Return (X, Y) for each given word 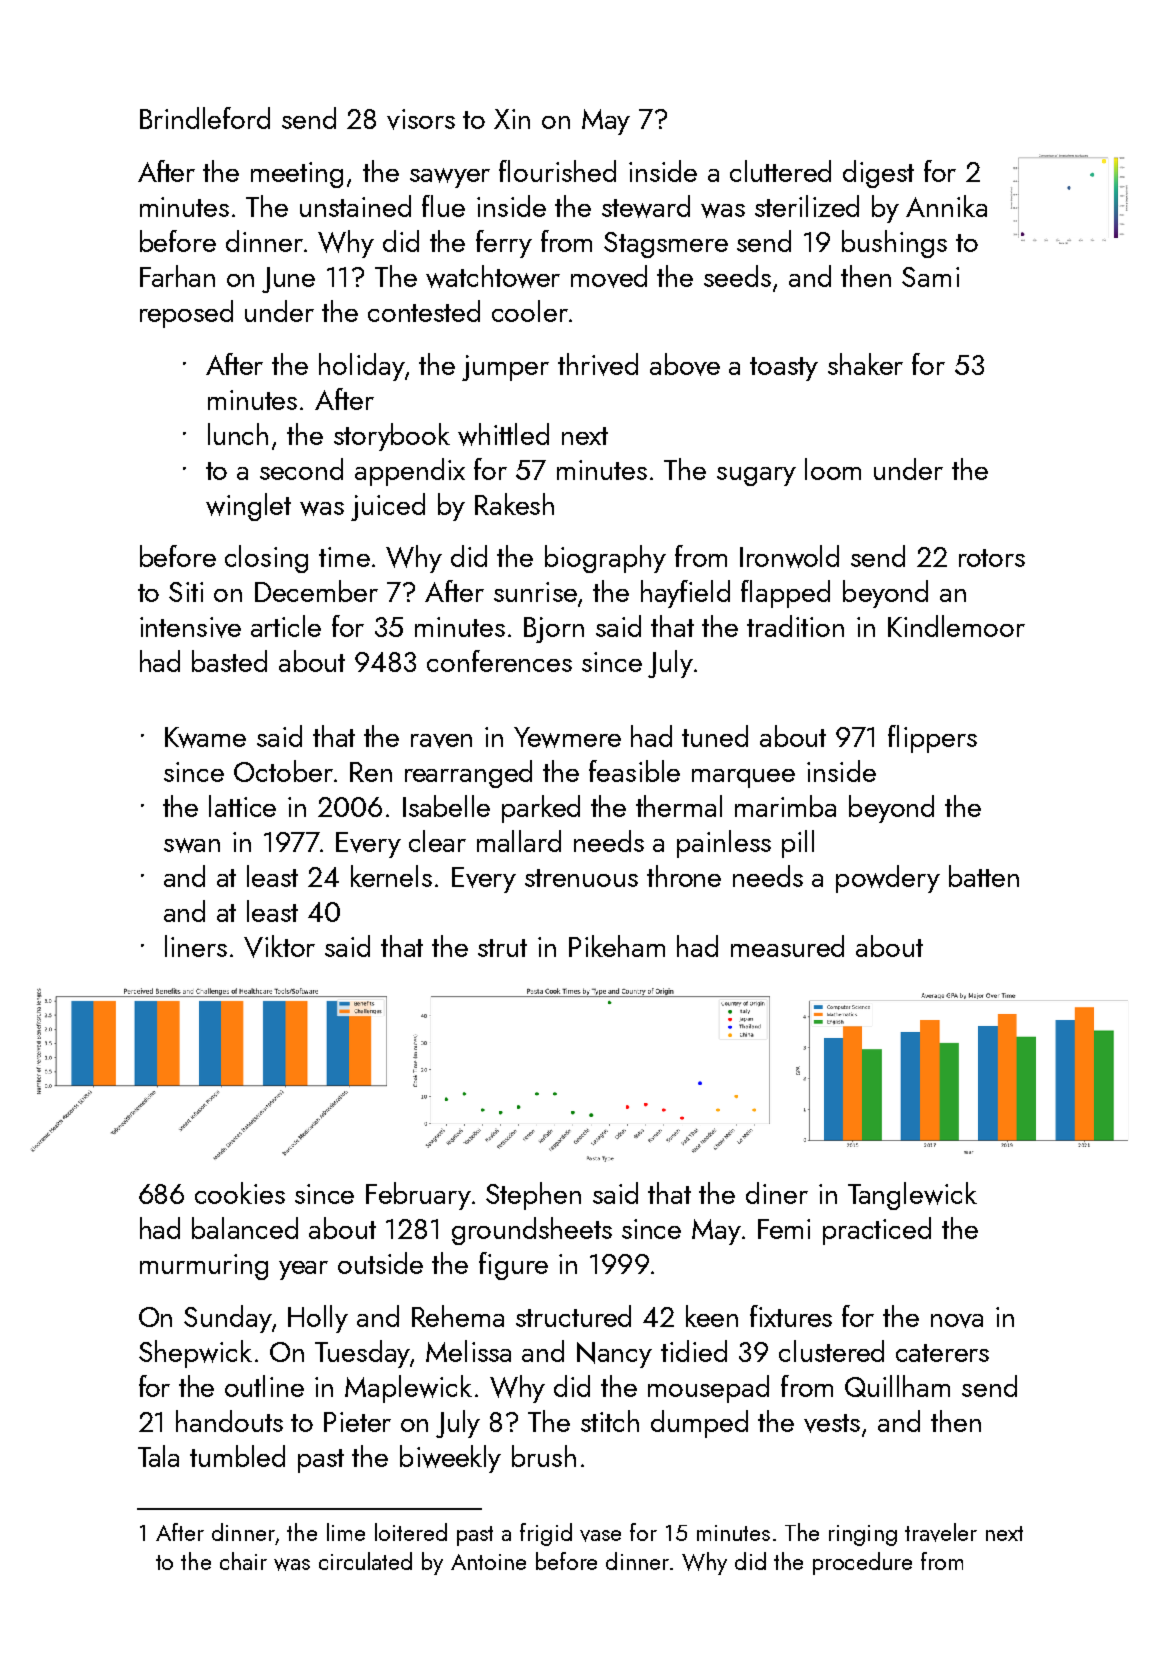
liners (196, 946)
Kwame (205, 737)
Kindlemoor (956, 626)
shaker (865, 364)
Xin (512, 119)
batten (984, 876)
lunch (238, 434)
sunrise (535, 592)
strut (502, 948)
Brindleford (205, 118)
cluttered (780, 171)
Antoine (488, 1562)
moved (609, 276)
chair (243, 1561)
